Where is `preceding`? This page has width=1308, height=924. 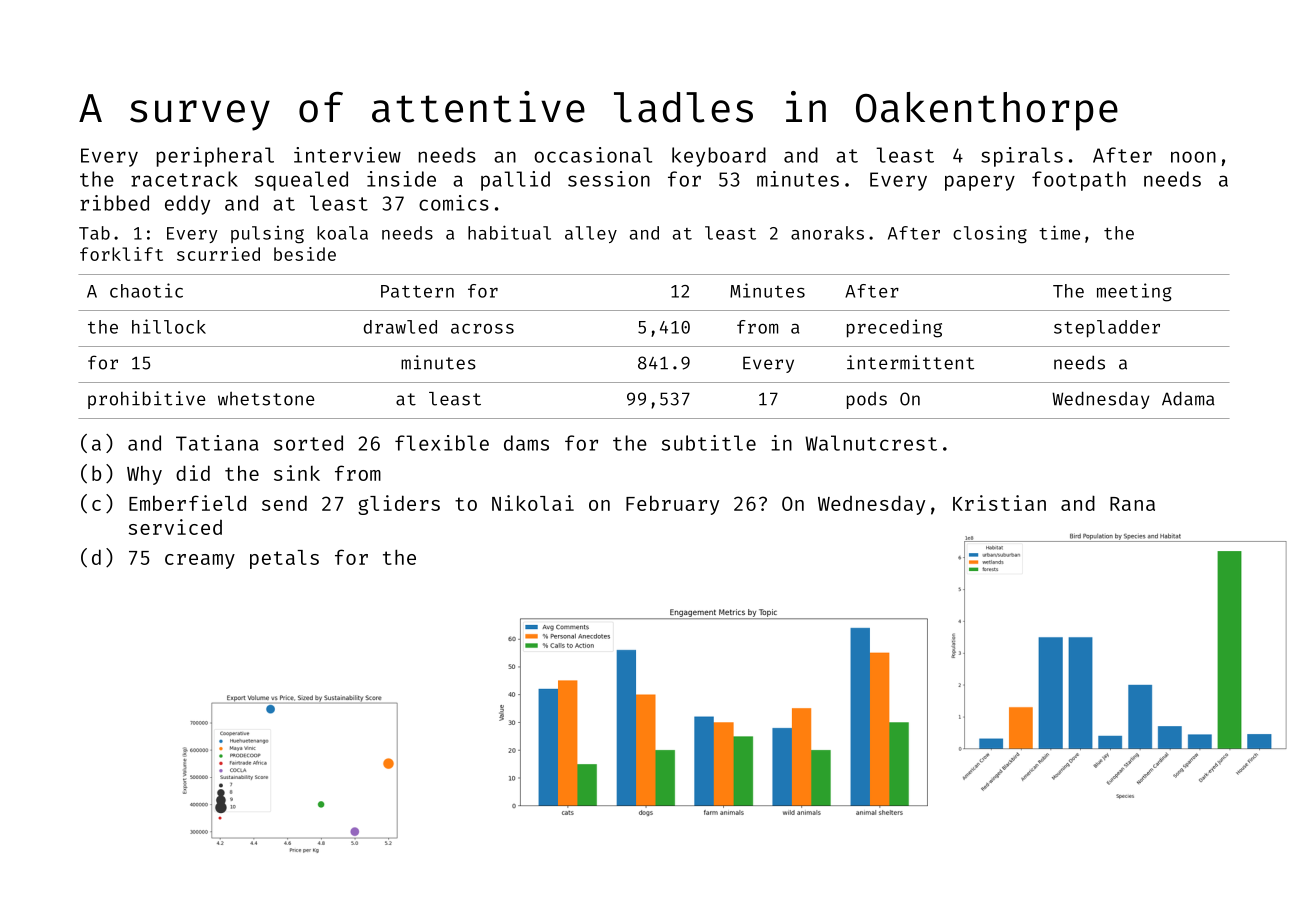 preceding is located at coordinates (894, 328).
